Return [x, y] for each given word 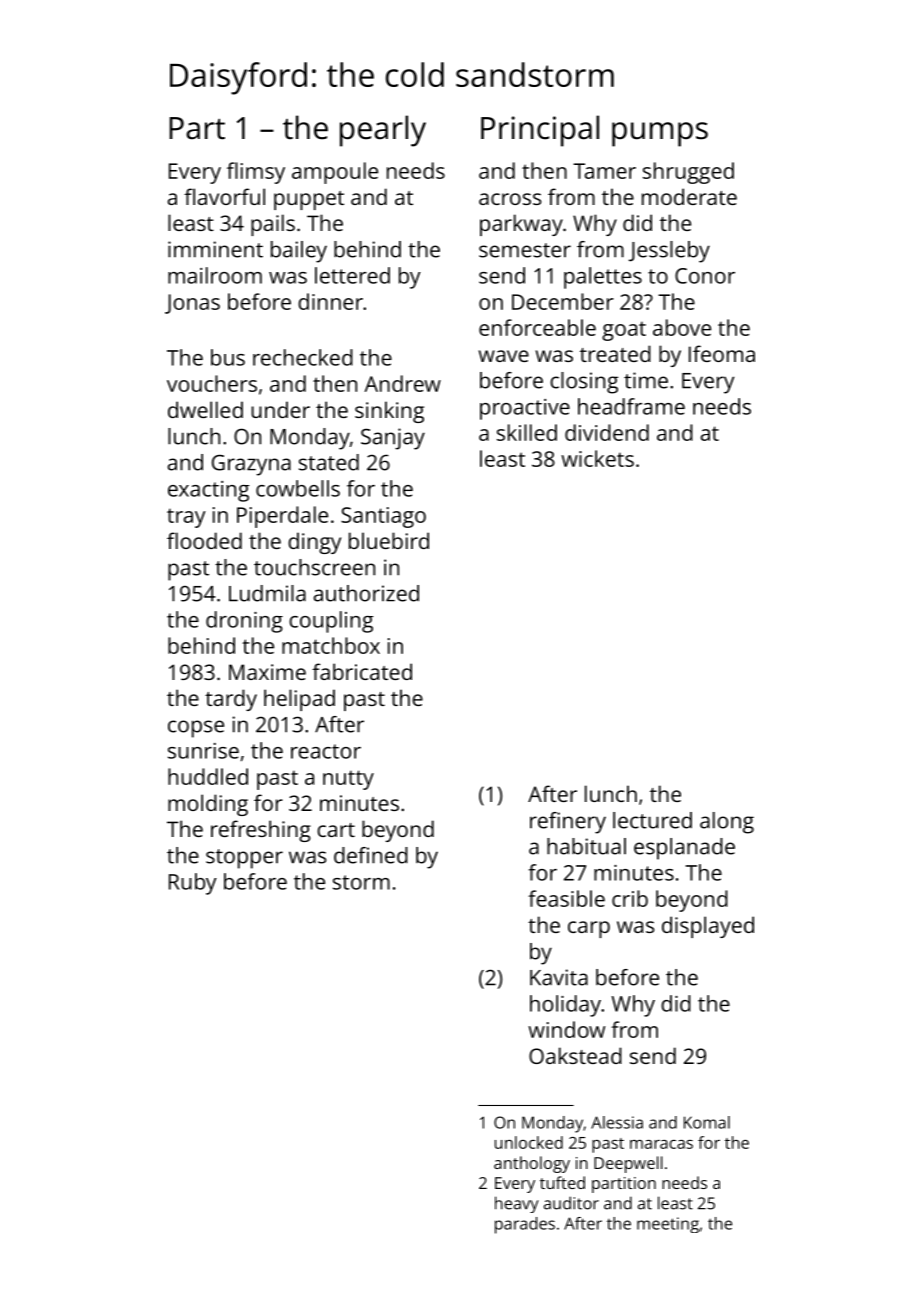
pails [273, 225]
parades [525, 1225]
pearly [383, 131]
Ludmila [267, 593]
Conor [705, 276]
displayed [708, 927]
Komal [707, 1122]
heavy [517, 1204]
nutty [348, 780]
